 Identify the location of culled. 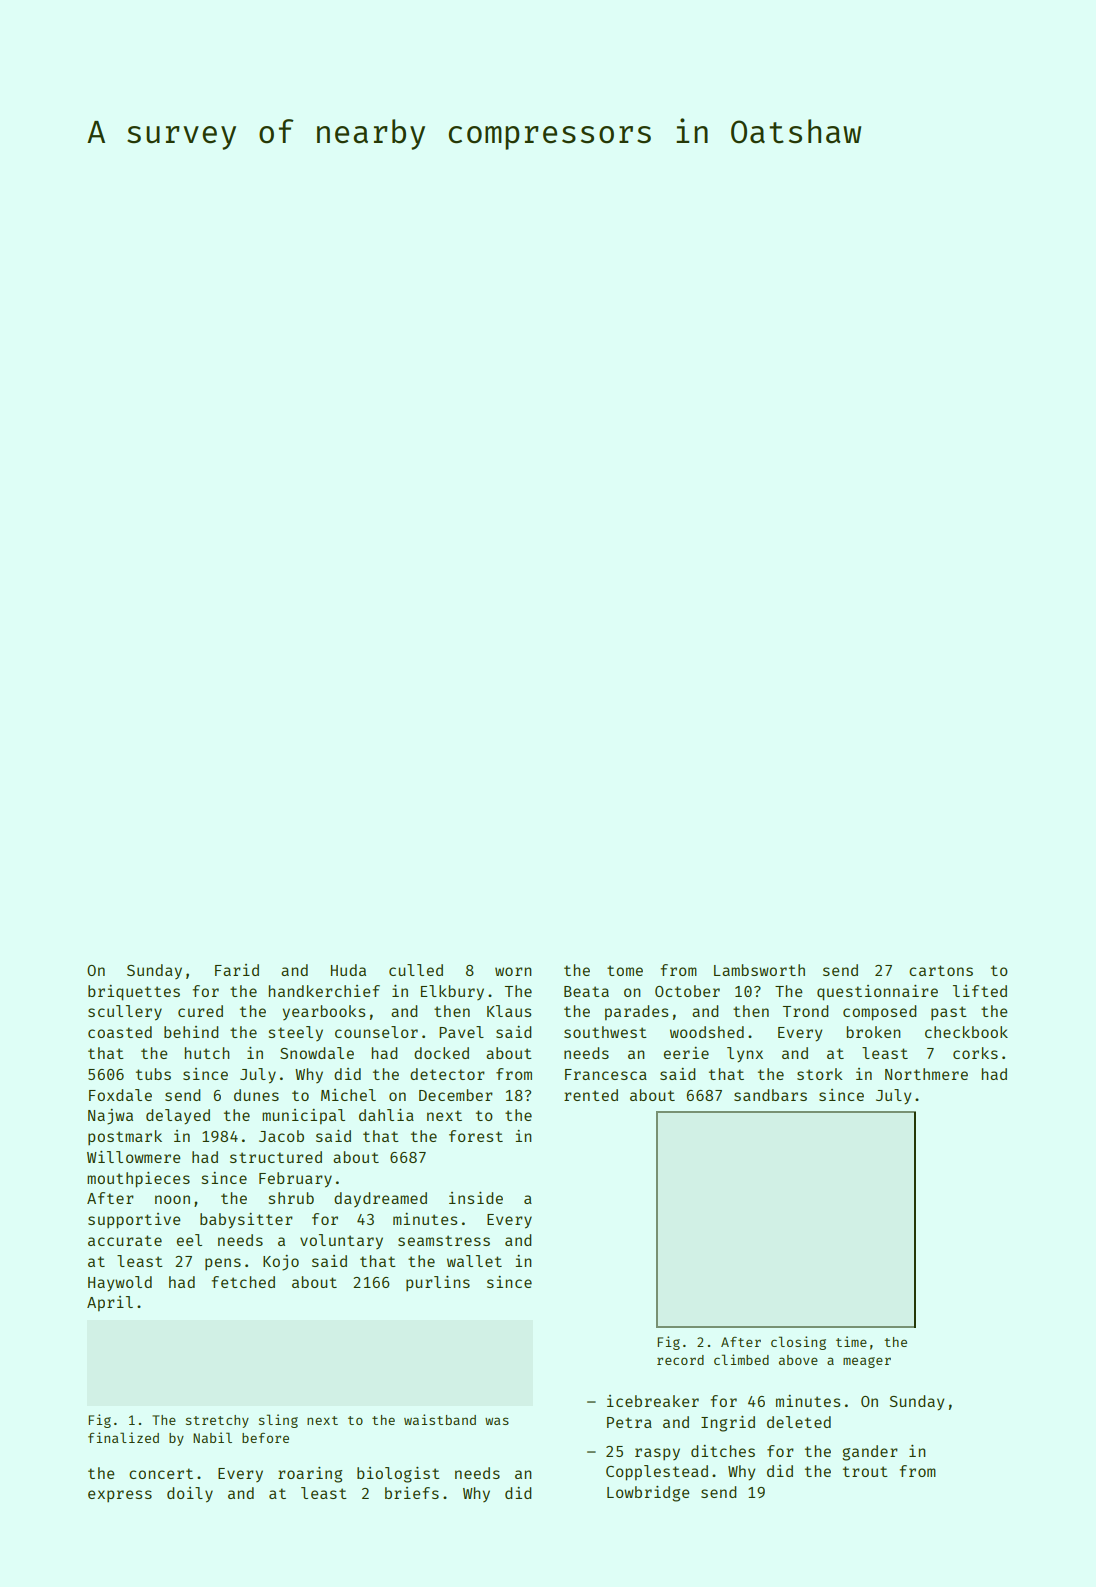
(416, 970).
